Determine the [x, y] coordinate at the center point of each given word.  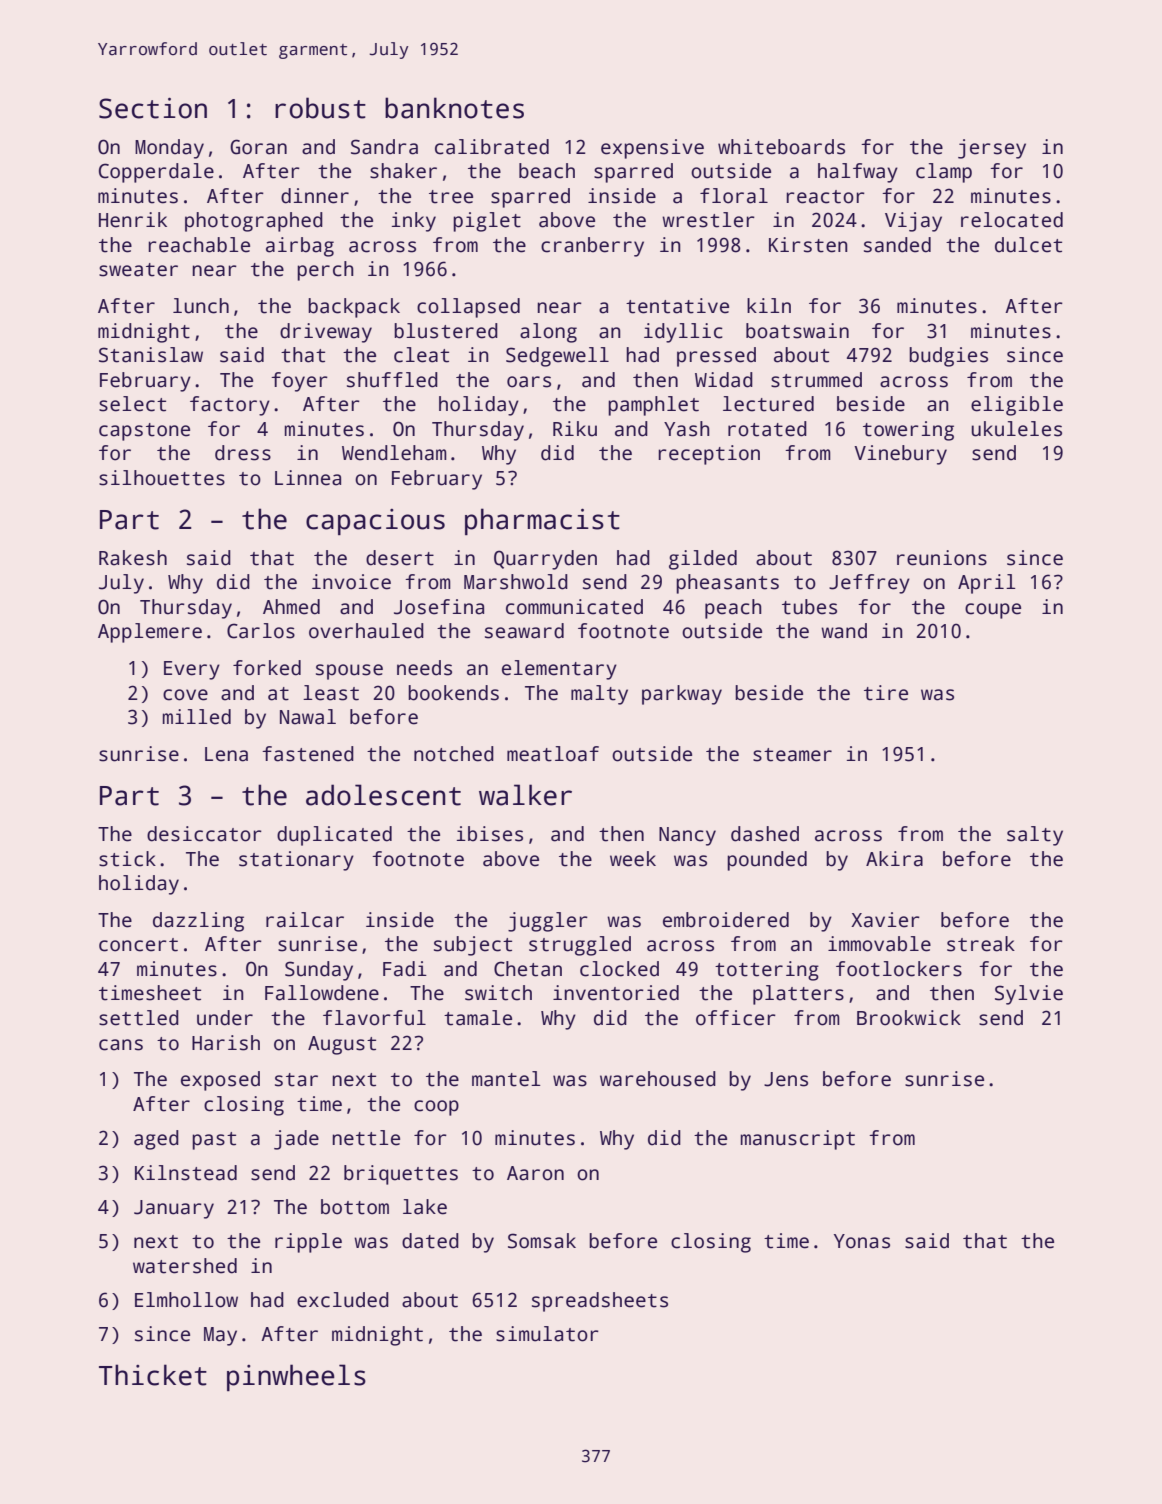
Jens [786, 1079]
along [548, 333]
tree [451, 197]
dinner [315, 196]
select [132, 404]
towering [908, 431]
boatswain [797, 331]
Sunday [319, 971]
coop [436, 1108]
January [174, 1209]
